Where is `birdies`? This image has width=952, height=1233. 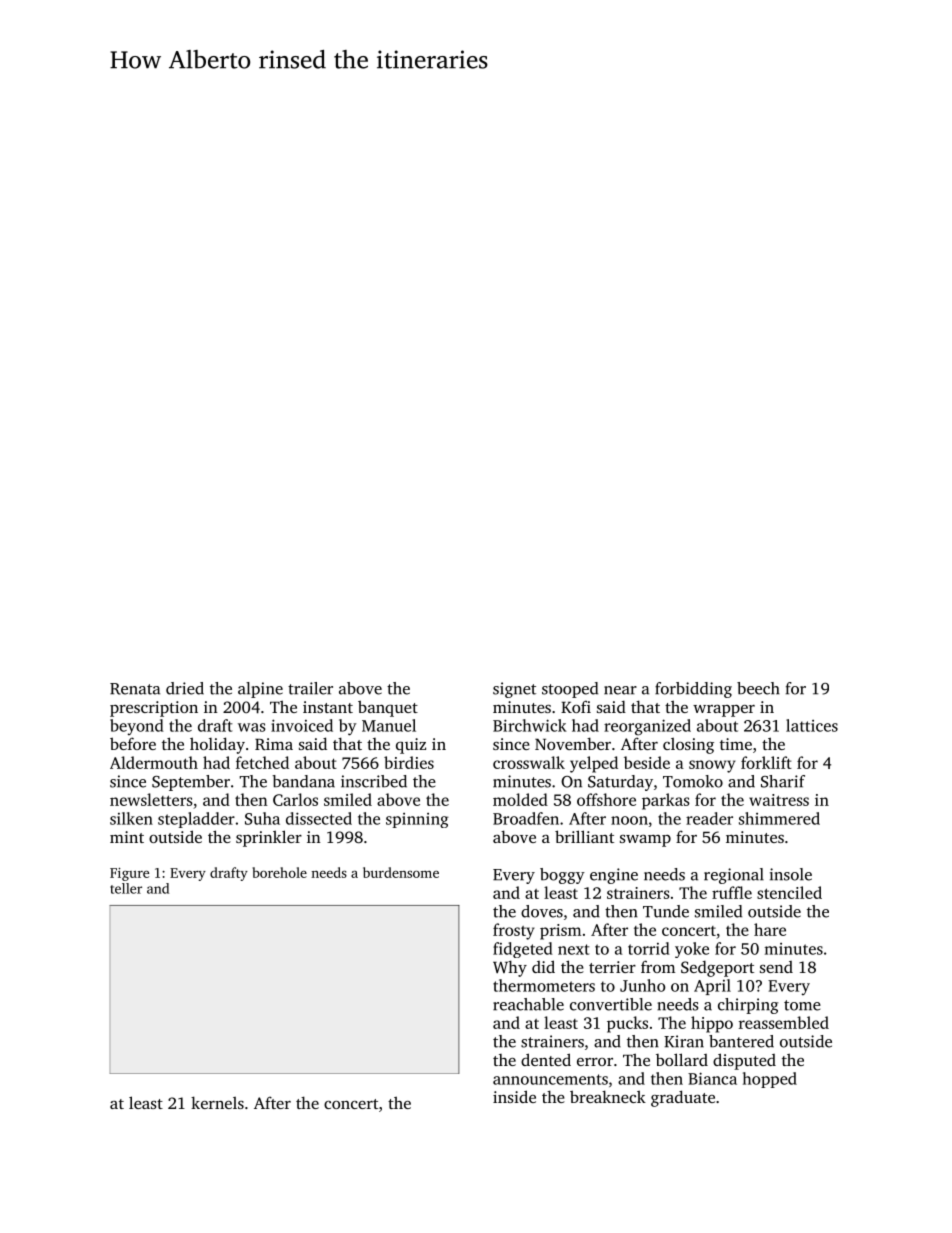 birdies is located at coordinates (409, 762).
